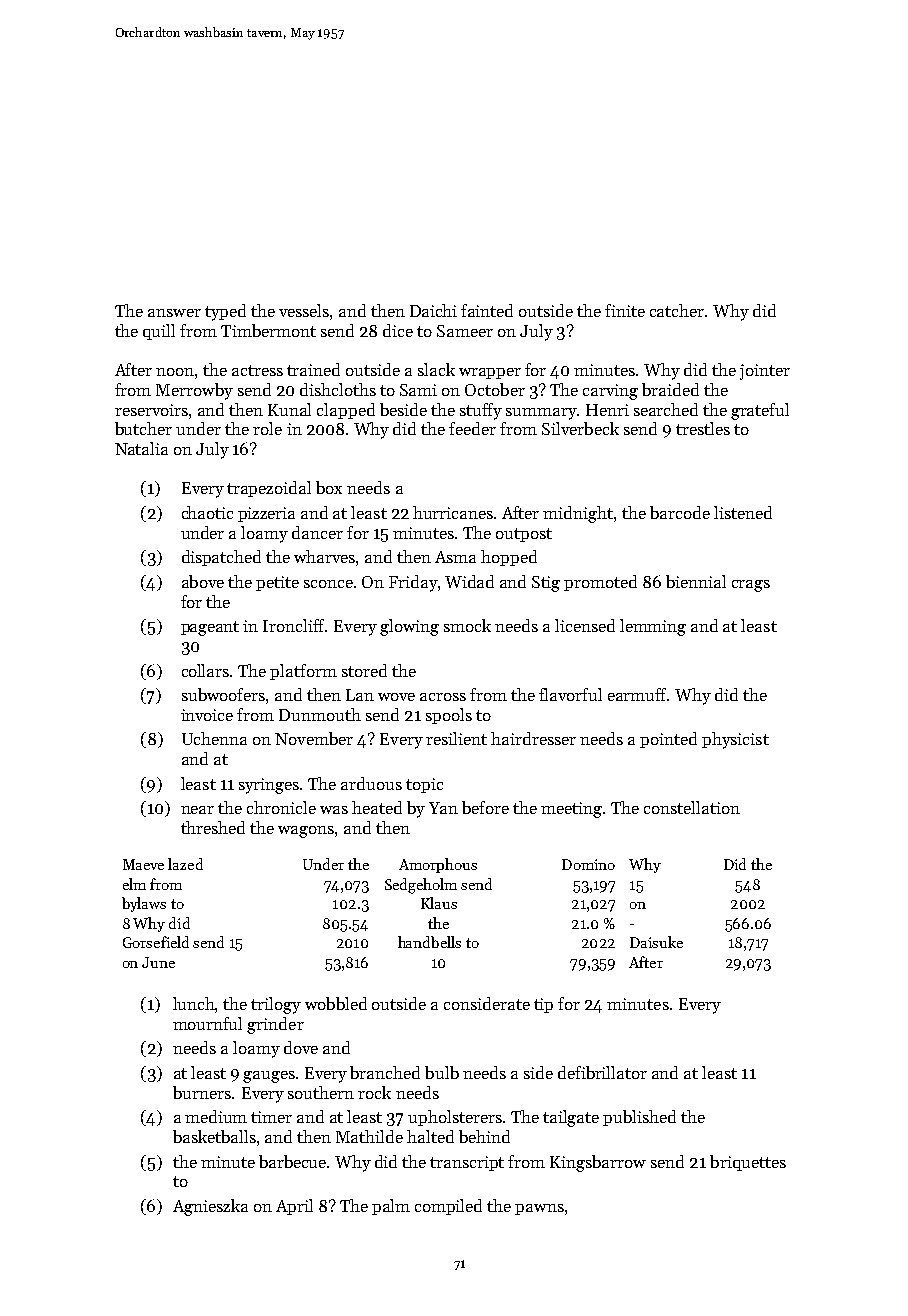 This page has height=1316, width=908. What do you see at coordinates (509, 558) in the page?
I see `hopped` at bounding box center [509, 558].
